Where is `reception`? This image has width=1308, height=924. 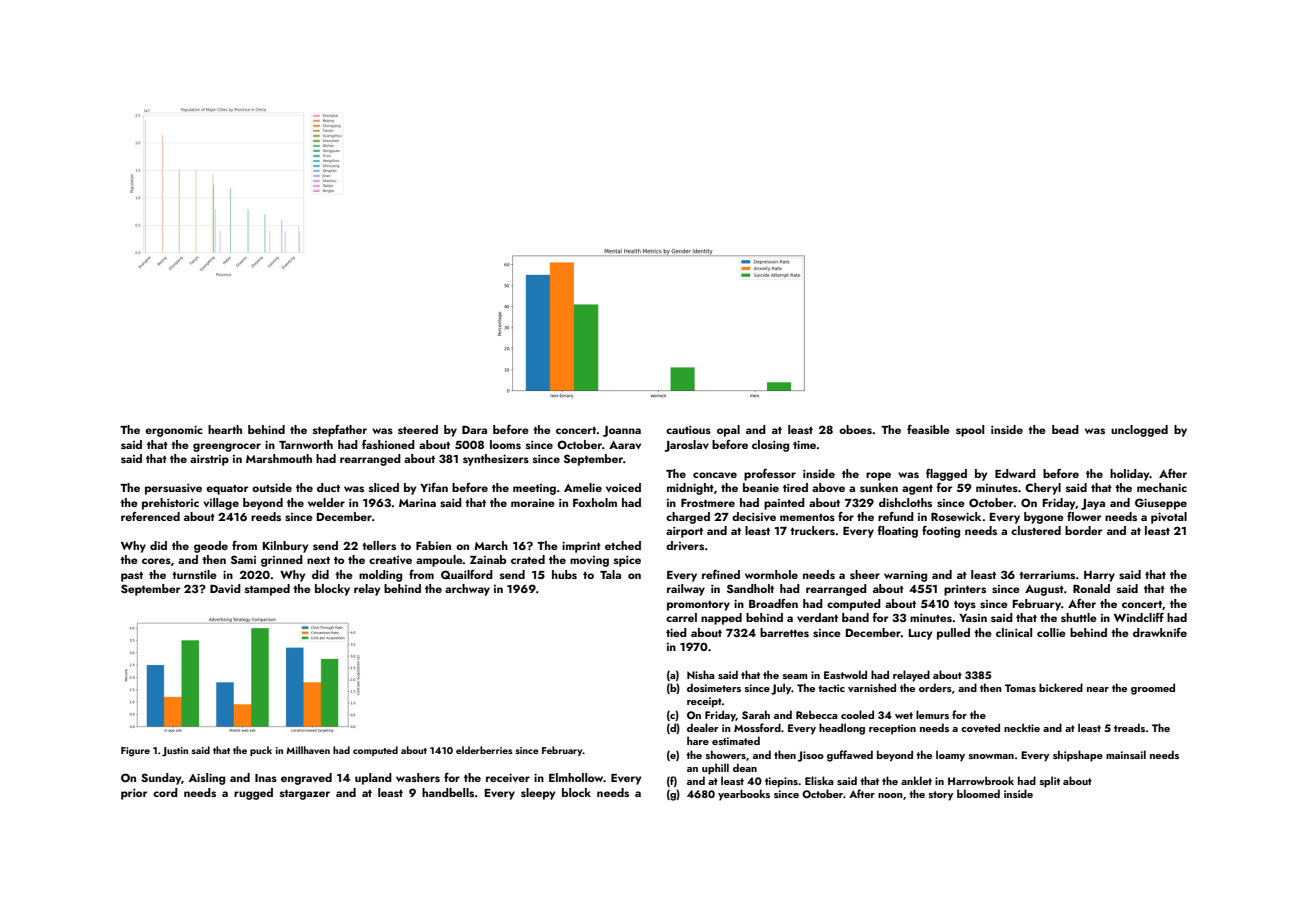 reception is located at coordinates (892, 729).
